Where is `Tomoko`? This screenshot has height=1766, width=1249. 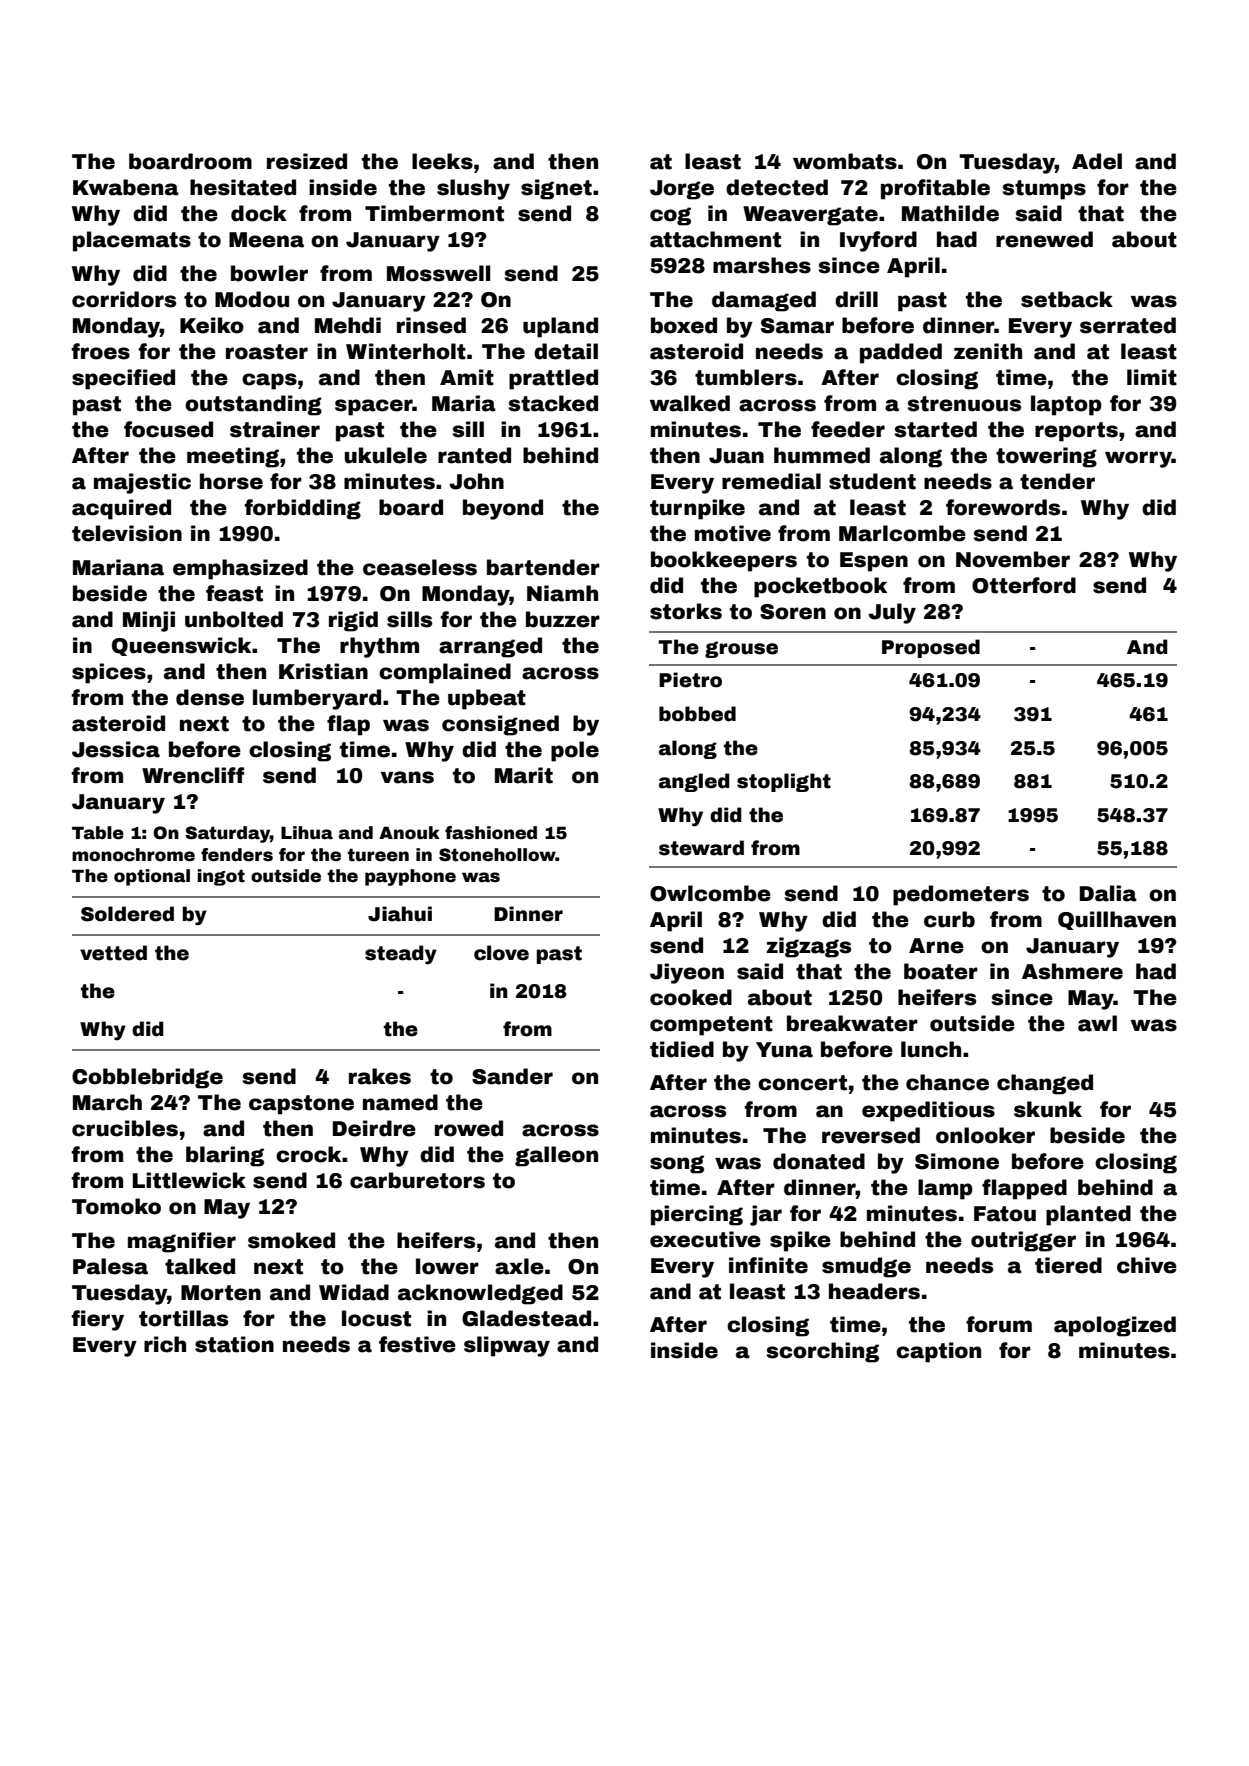 Tomoko is located at coordinates (116, 1206).
